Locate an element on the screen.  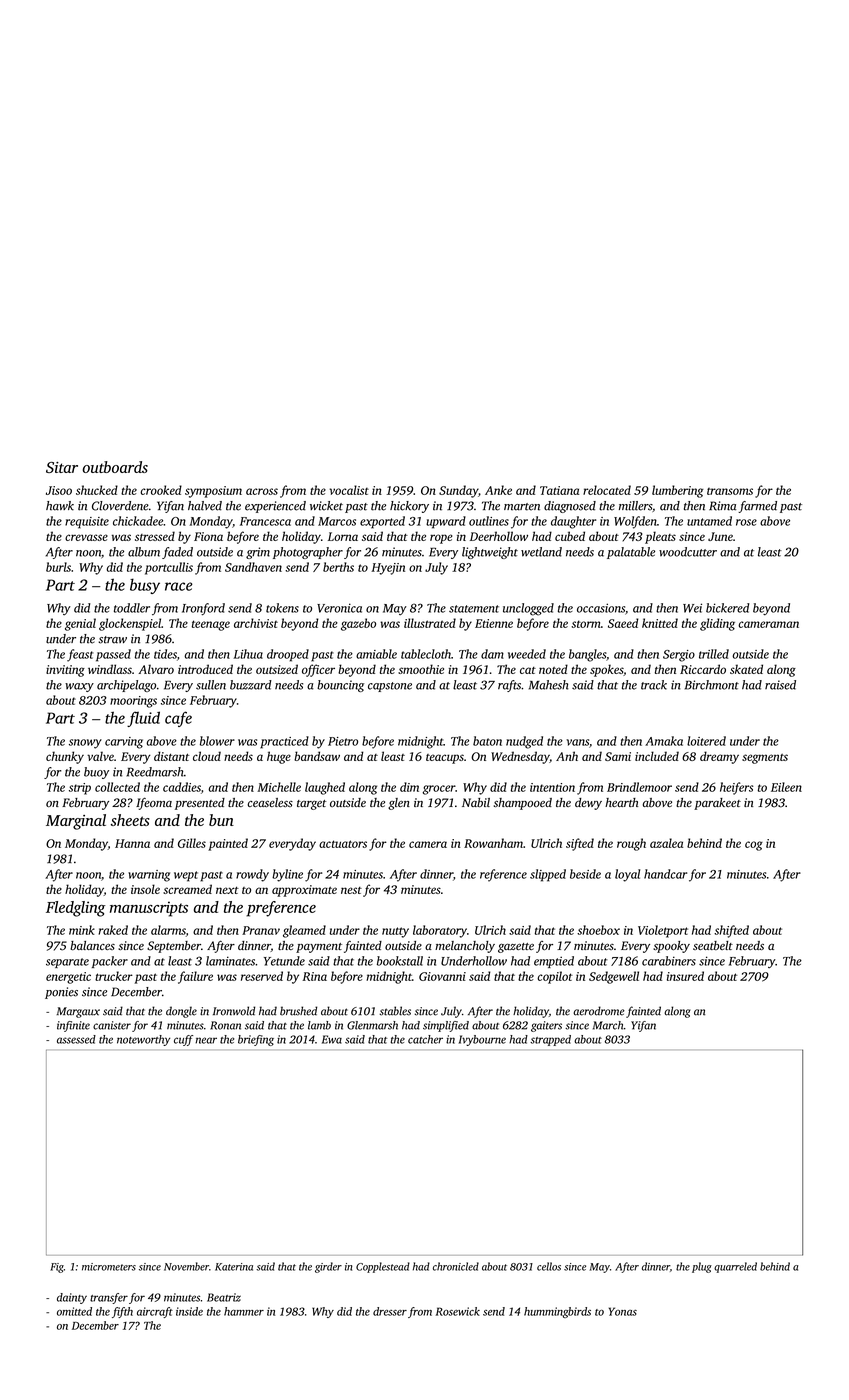
Ivybourne is located at coordinates (482, 1040).
